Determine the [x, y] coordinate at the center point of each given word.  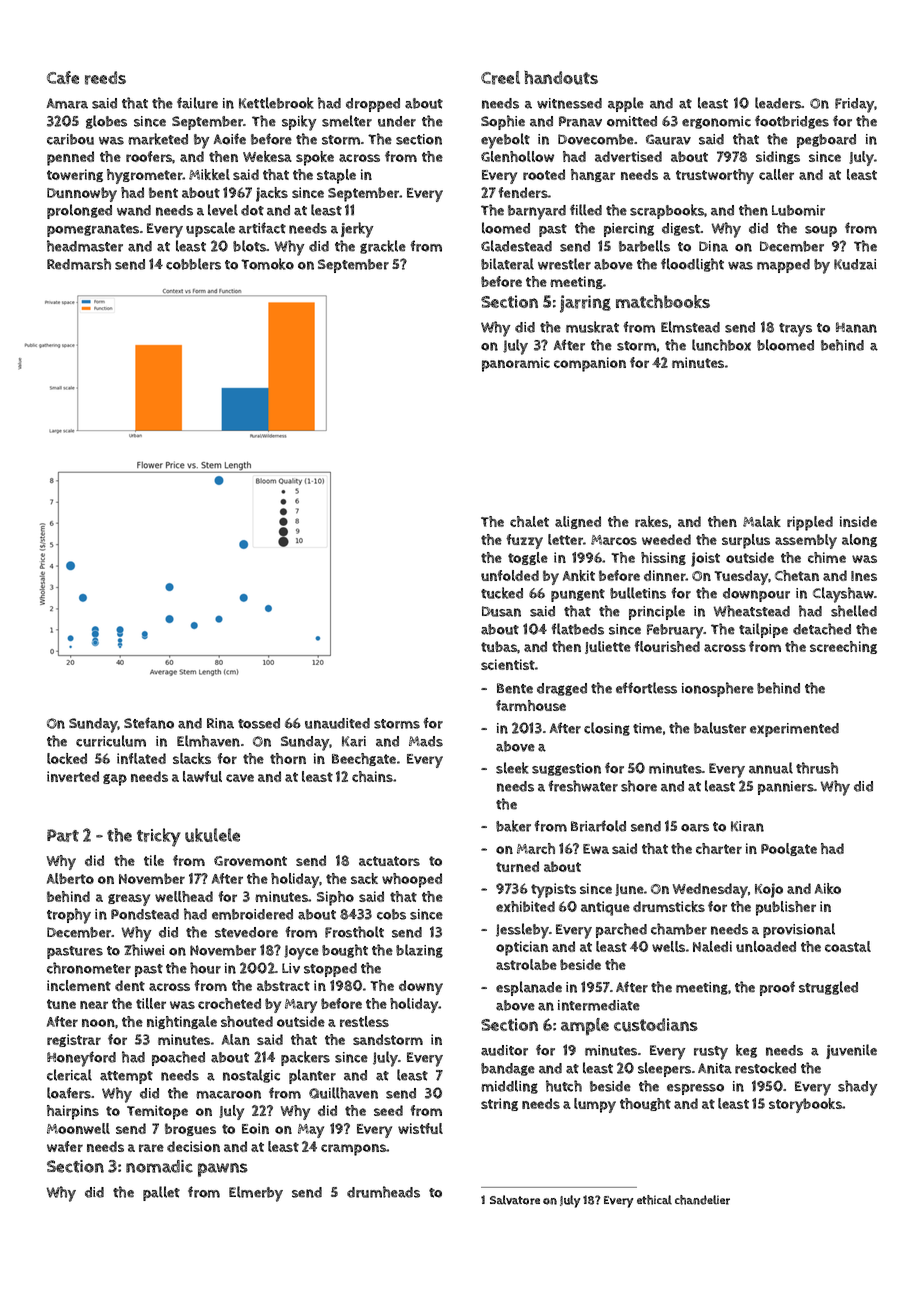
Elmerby [256, 1194]
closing [607, 729]
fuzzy [524, 541]
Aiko [828, 888]
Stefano [149, 723]
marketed [158, 139]
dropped [373, 105]
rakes [651, 521]
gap [115, 780]
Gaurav [668, 139]
